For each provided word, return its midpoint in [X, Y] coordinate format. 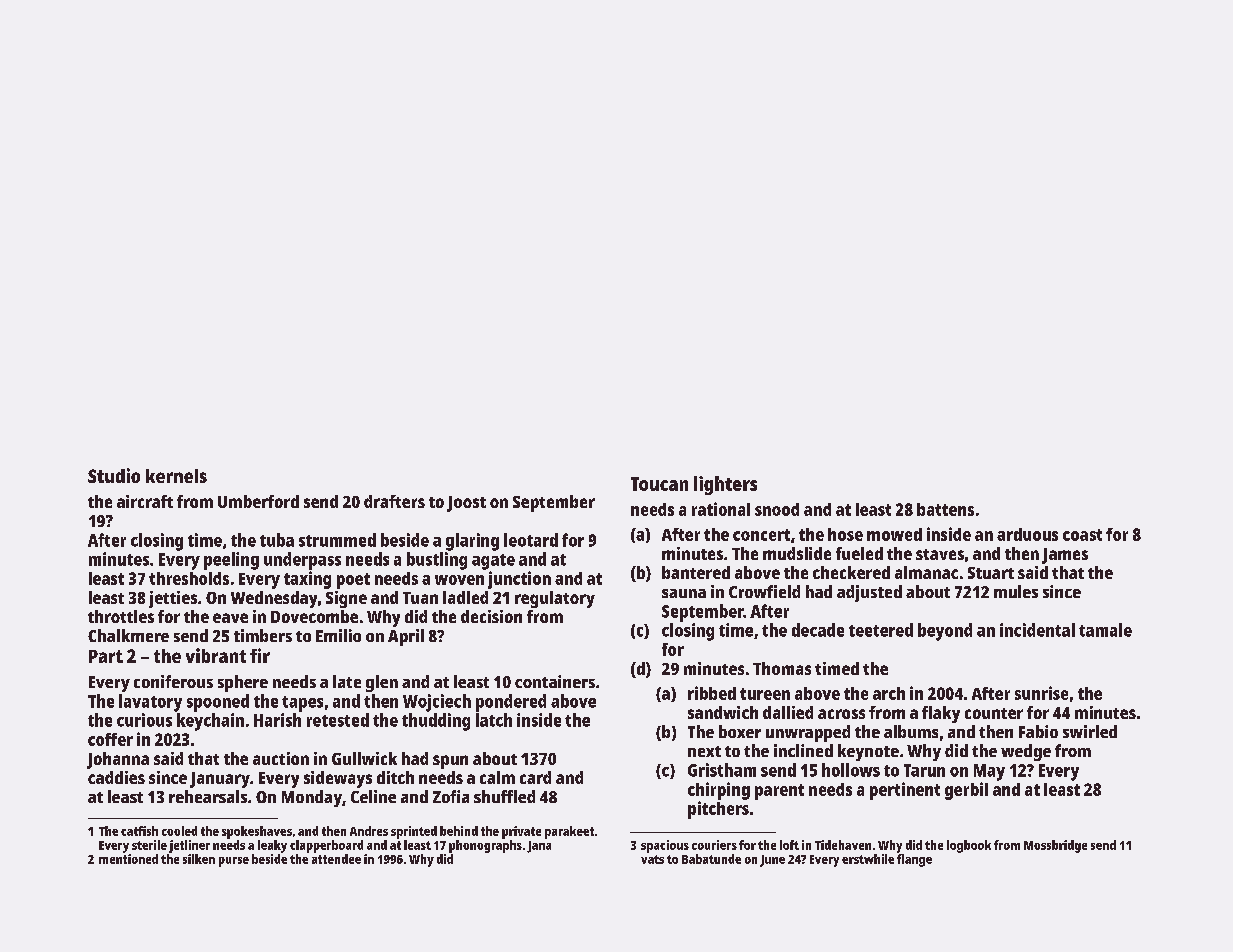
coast [1082, 535]
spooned [218, 703]
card [535, 777]
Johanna [118, 760]
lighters [725, 485]
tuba [277, 540]
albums [911, 731]
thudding [436, 722]
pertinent [905, 791]
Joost [466, 504]
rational [721, 509]
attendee [336, 859]
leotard [531, 540]
